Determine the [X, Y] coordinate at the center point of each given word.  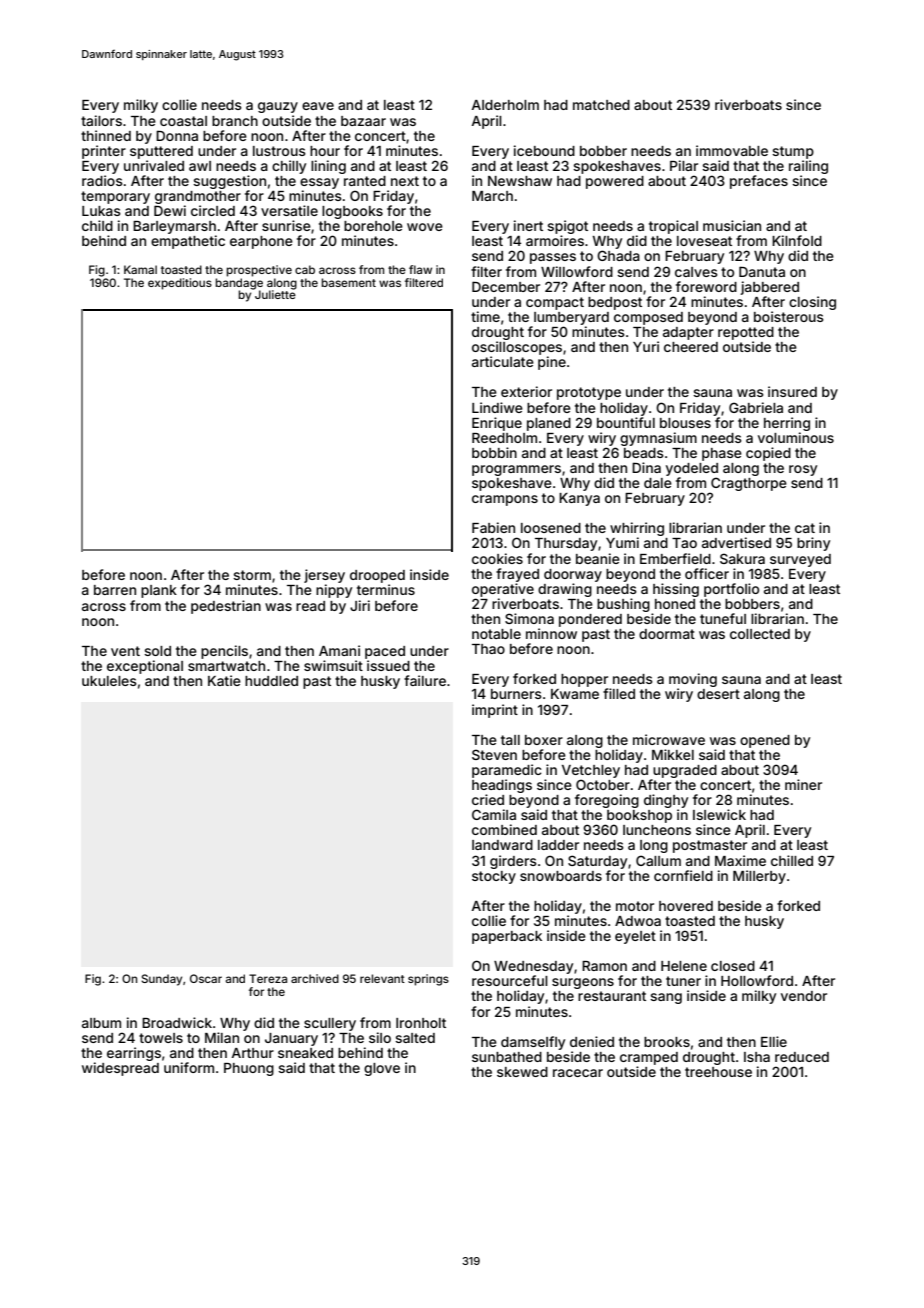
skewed [522, 1072]
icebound [544, 150]
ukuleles [109, 681]
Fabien [493, 527]
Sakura [742, 558]
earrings [134, 1054]
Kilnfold [797, 240]
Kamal [140, 269]
